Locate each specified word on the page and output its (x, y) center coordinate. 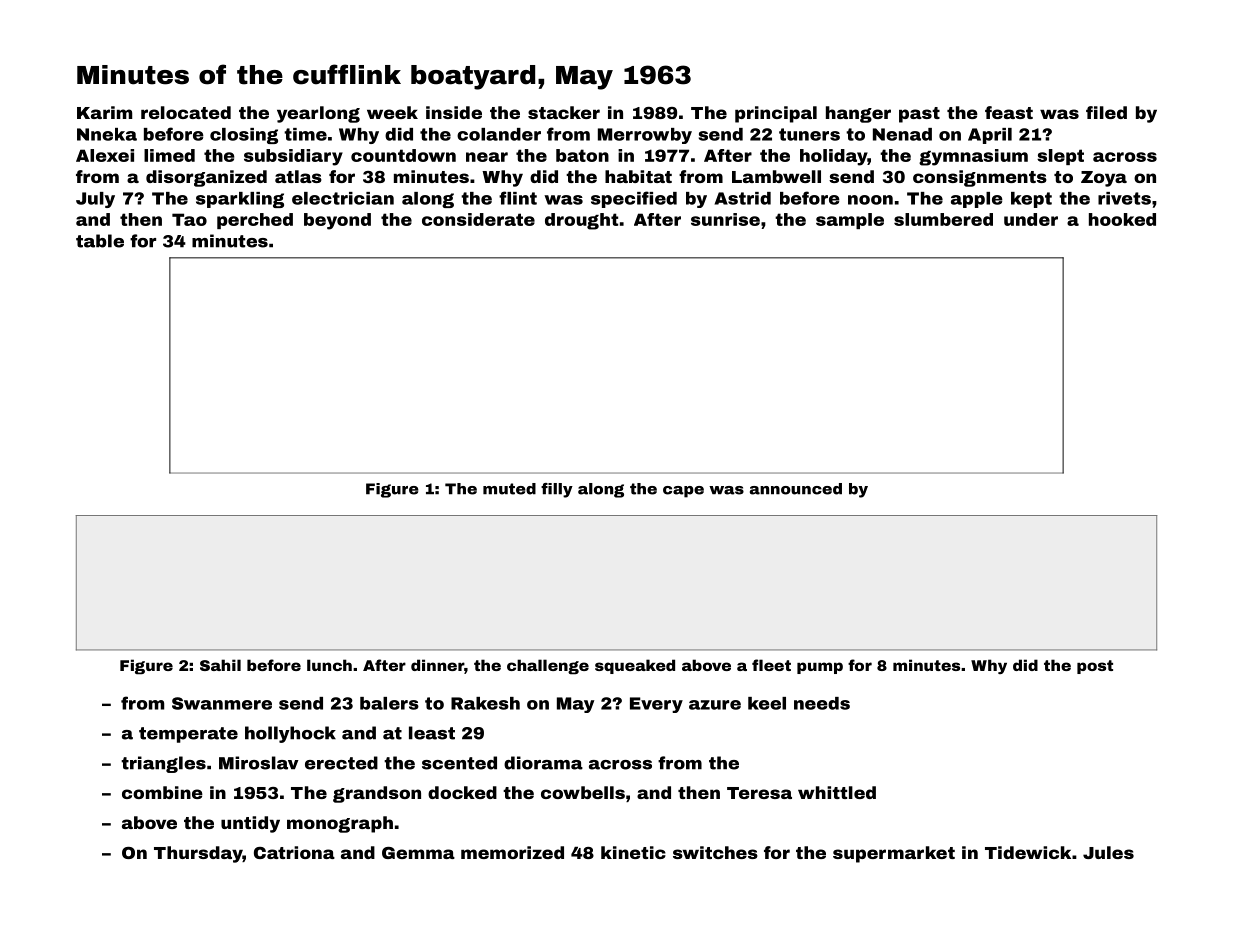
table (100, 241)
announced (796, 489)
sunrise (725, 219)
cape (683, 492)
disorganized (206, 178)
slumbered (943, 219)
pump (820, 668)
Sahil (220, 665)
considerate (478, 219)
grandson (377, 794)
